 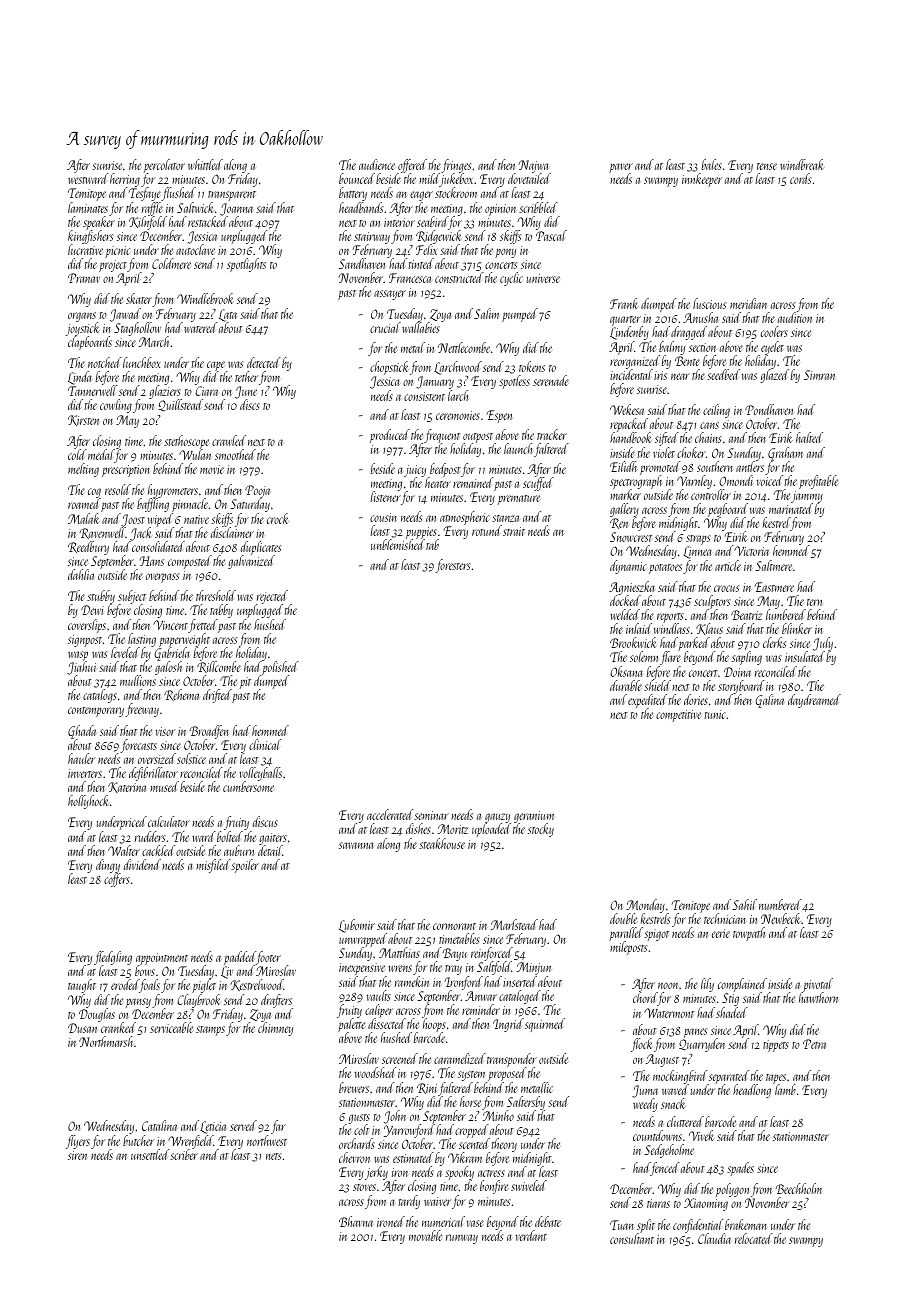 What do you see at coordinates (802, 164) in the document?
I see `windbreak` at bounding box center [802, 164].
